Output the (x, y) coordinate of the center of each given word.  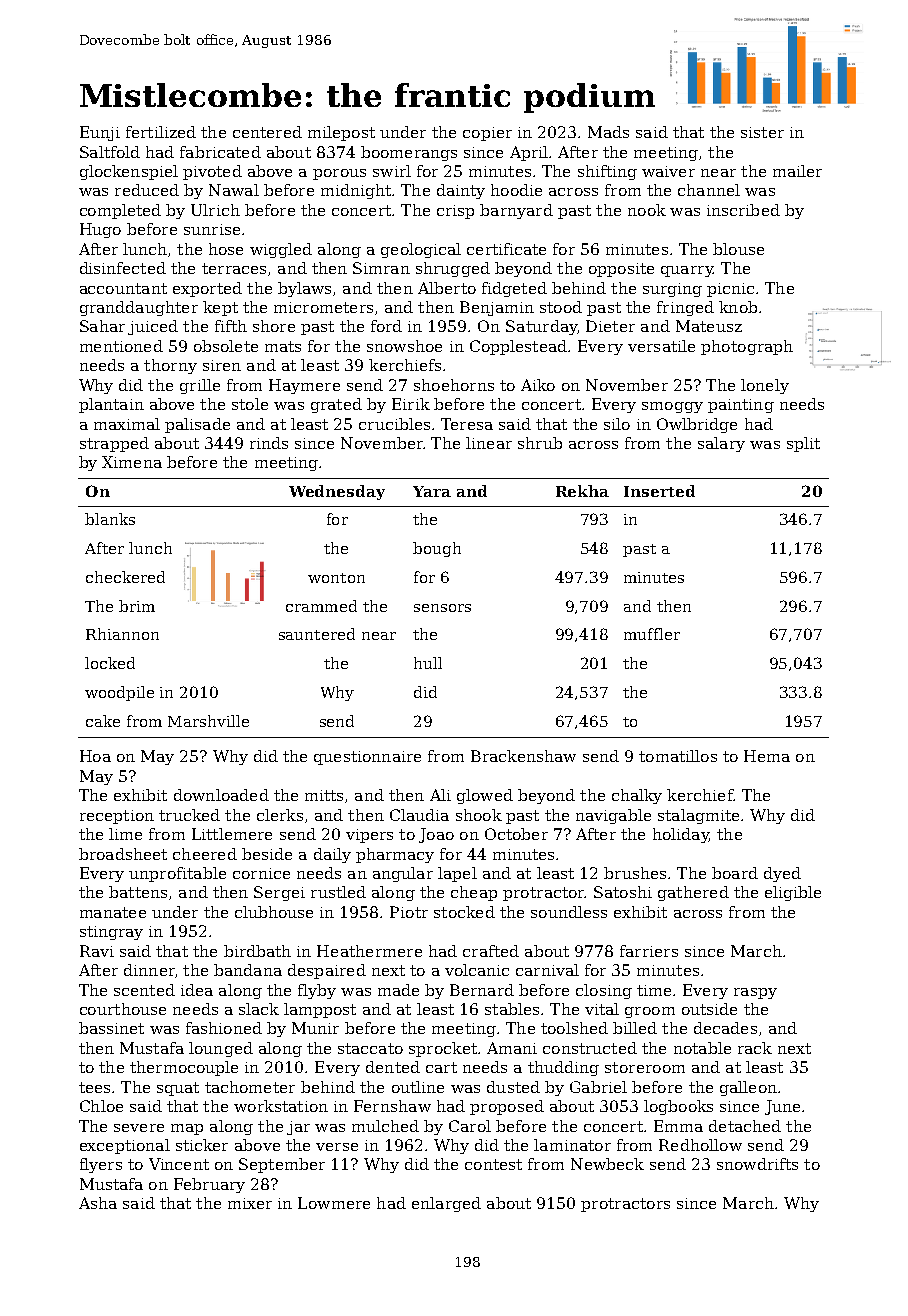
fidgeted (514, 289)
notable (702, 1048)
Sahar (102, 326)
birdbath (257, 951)
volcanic (477, 970)
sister (762, 132)
